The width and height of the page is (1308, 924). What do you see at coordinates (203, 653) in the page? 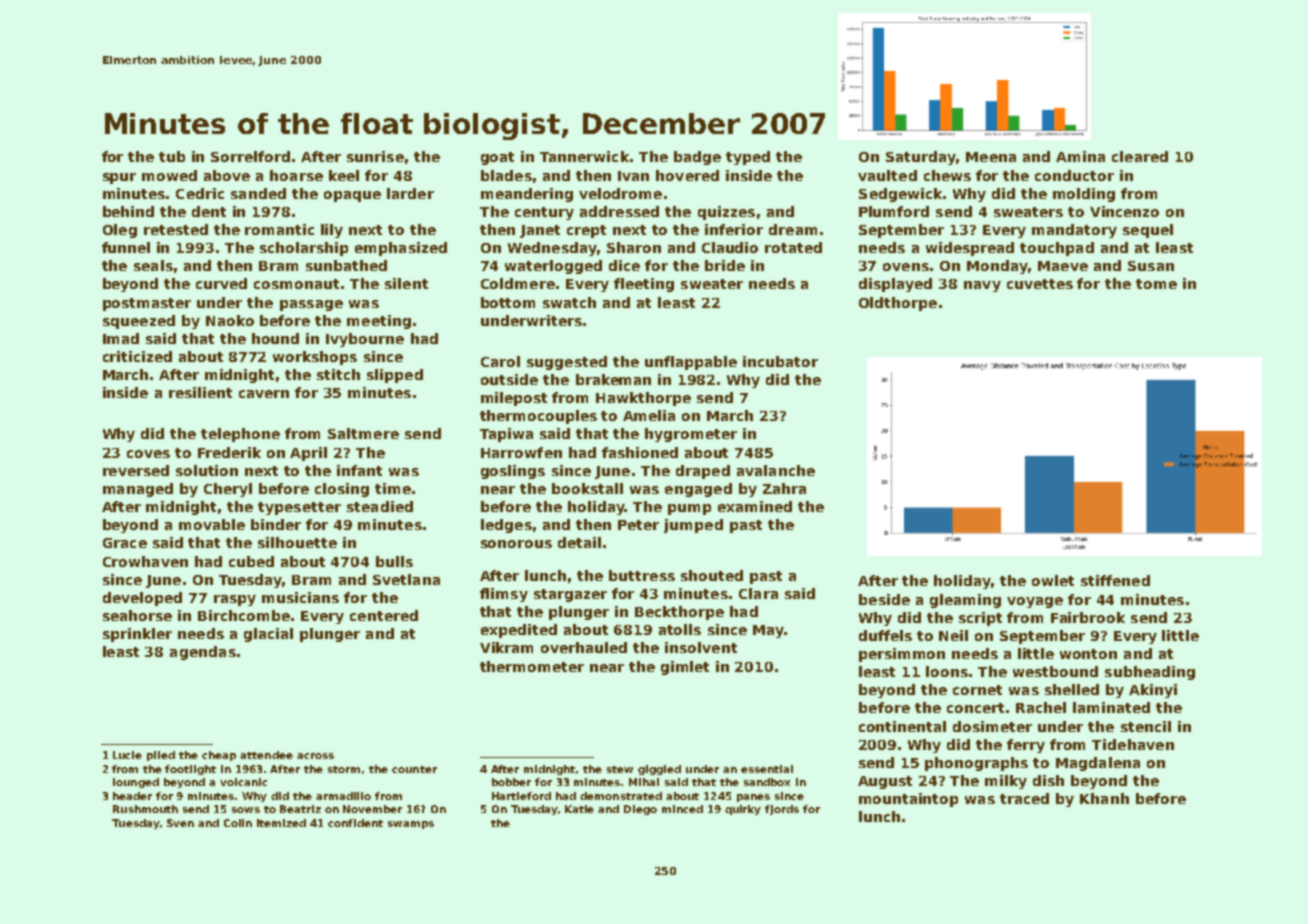
I see `agendas` at bounding box center [203, 653].
